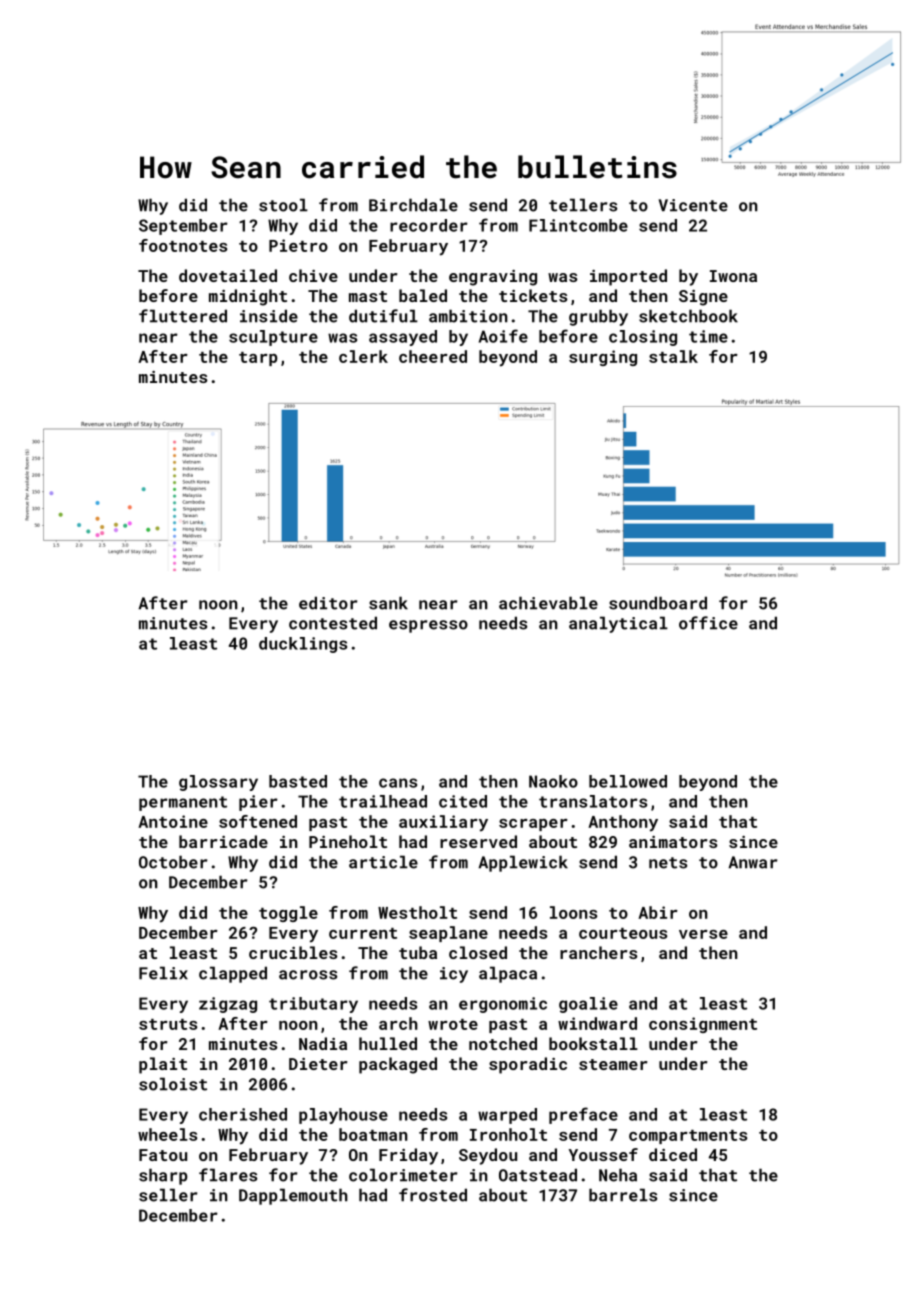 The image size is (924, 1314). What do you see at coordinates (413, 205) in the screenshot?
I see `Birchdale` at bounding box center [413, 205].
